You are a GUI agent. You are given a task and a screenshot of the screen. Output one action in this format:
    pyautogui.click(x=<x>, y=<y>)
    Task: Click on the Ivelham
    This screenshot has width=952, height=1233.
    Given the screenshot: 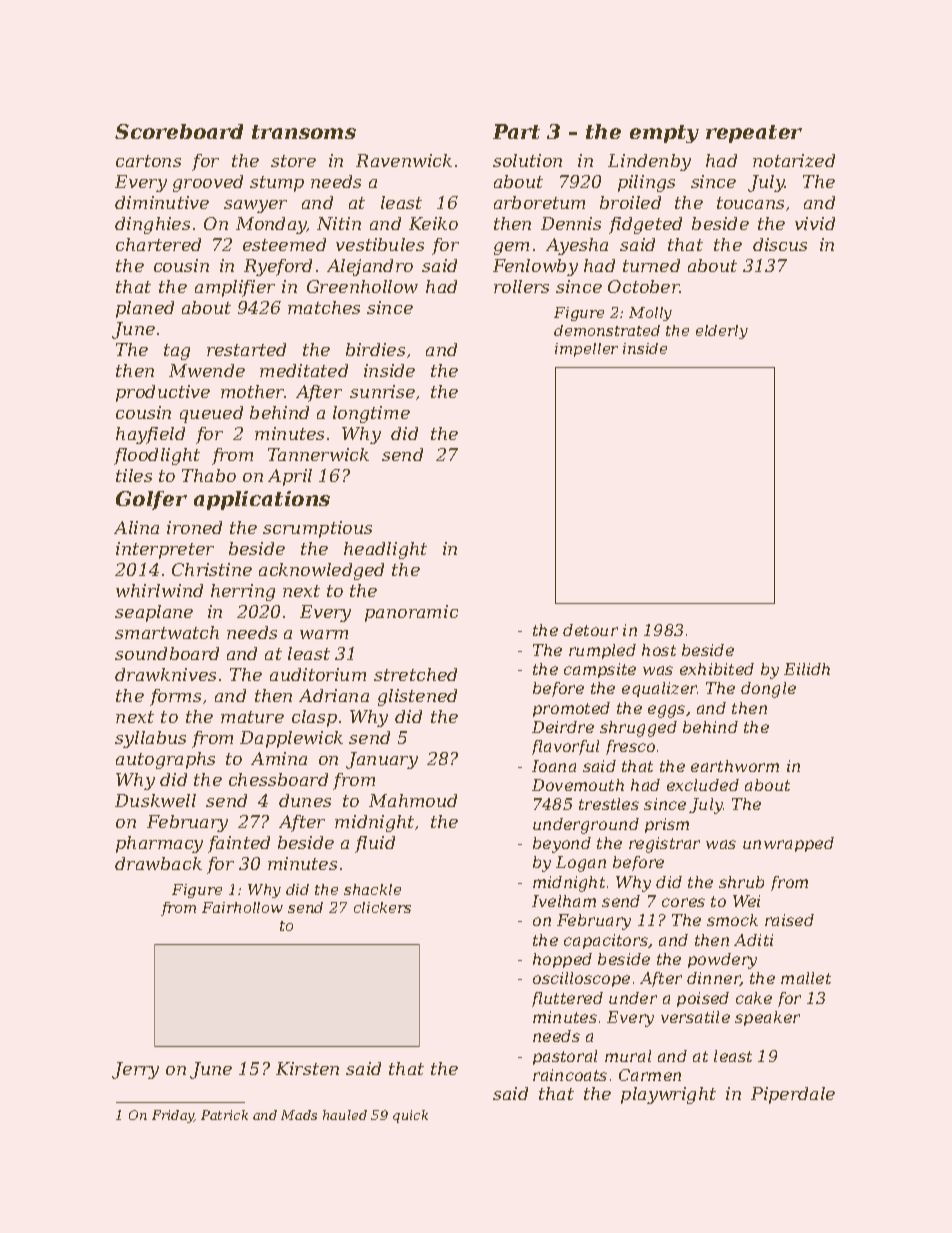 What is the action you would take?
    pyautogui.click(x=564, y=901)
